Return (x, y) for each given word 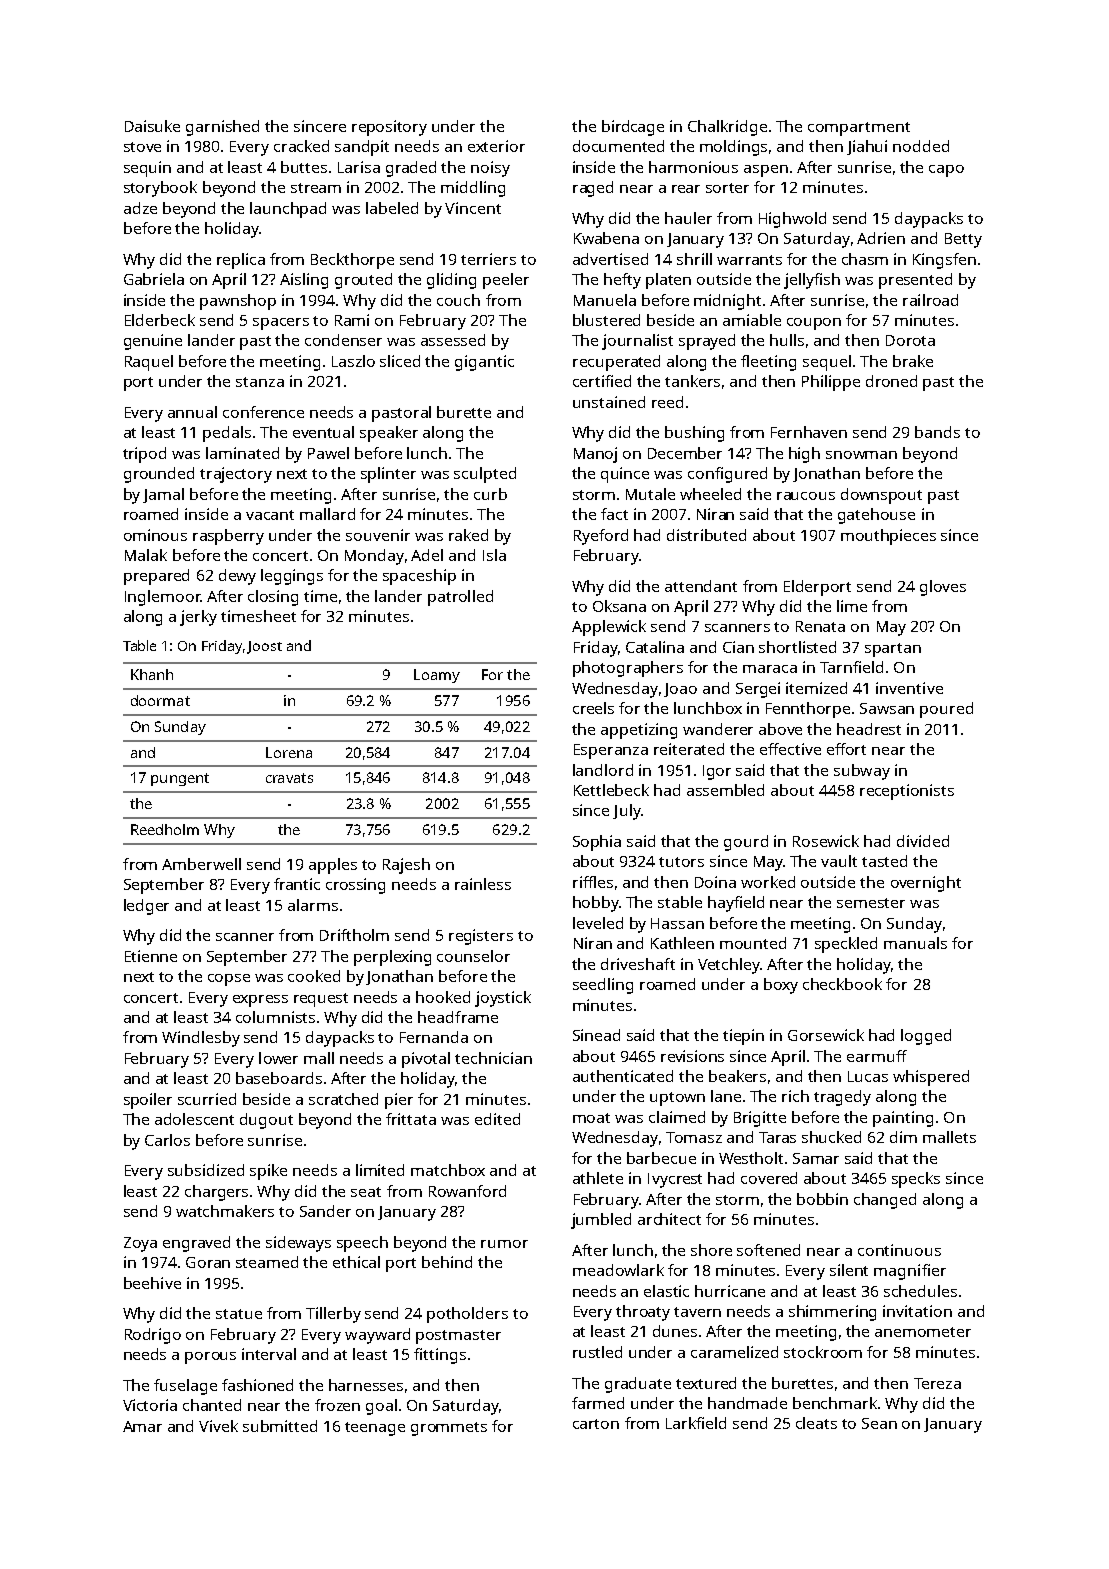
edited (497, 1119)
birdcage (633, 128)
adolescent (194, 1119)
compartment (859, 129)
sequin (147, 169)
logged (926, 1037)
